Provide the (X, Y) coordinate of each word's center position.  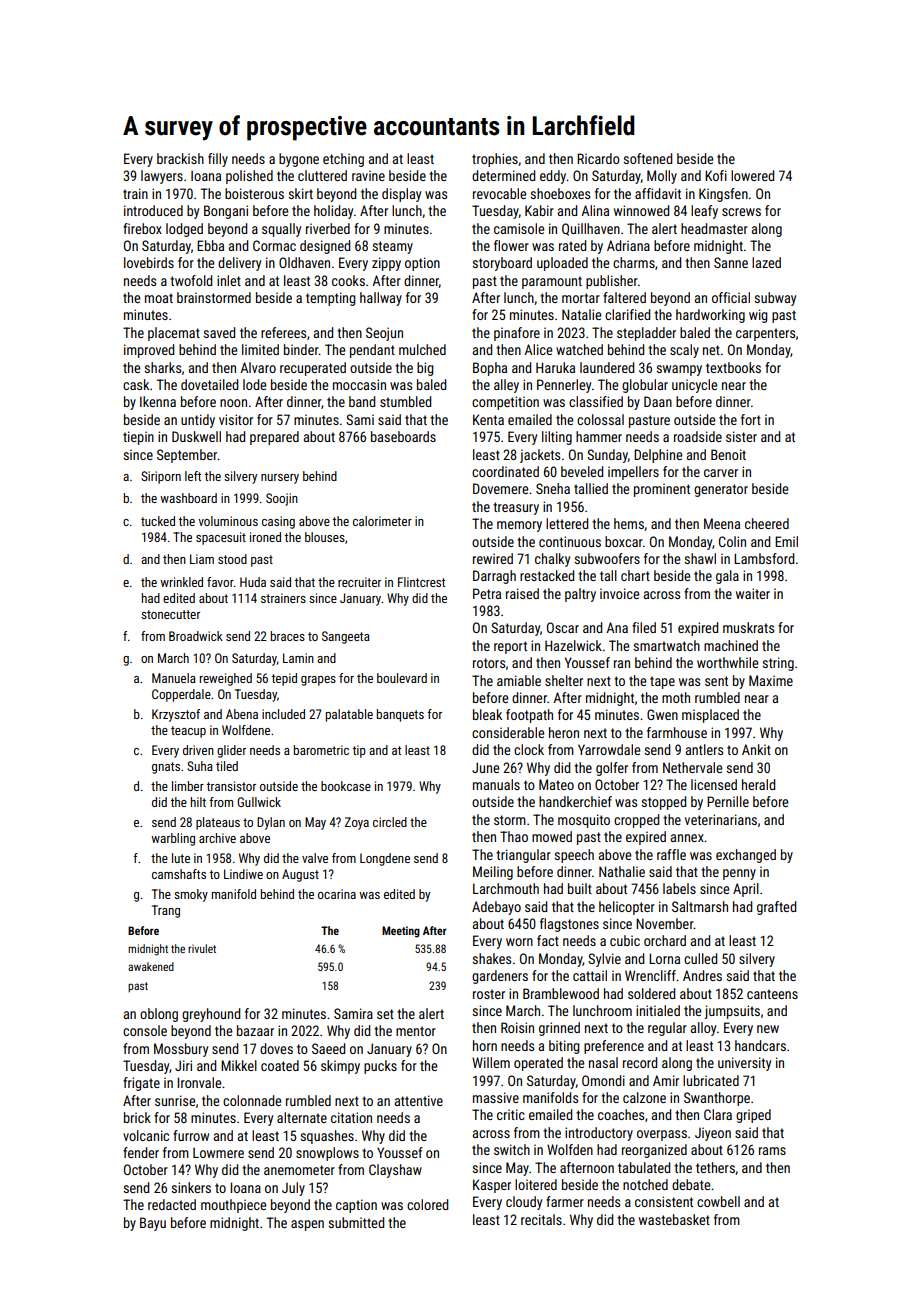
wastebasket (674, 1219)
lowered (752, 175)
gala (727, 577)
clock (529, 749)
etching (343, 160)
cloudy (524, 1203)
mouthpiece (233, 1206)
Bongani (226, 212)
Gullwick (259, 802)
